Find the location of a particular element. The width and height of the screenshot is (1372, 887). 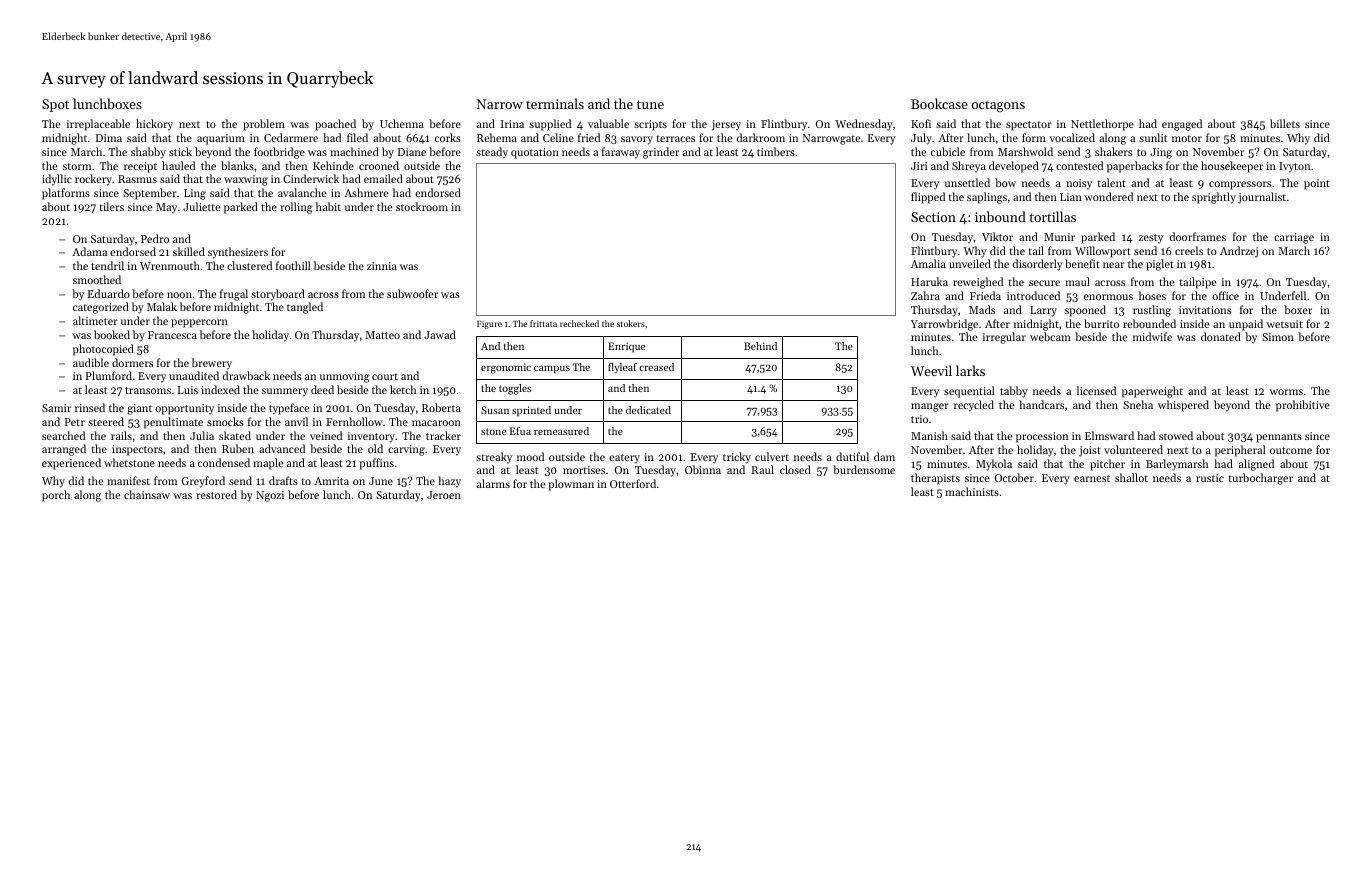

timbers is located at coordinates (776, 151).
